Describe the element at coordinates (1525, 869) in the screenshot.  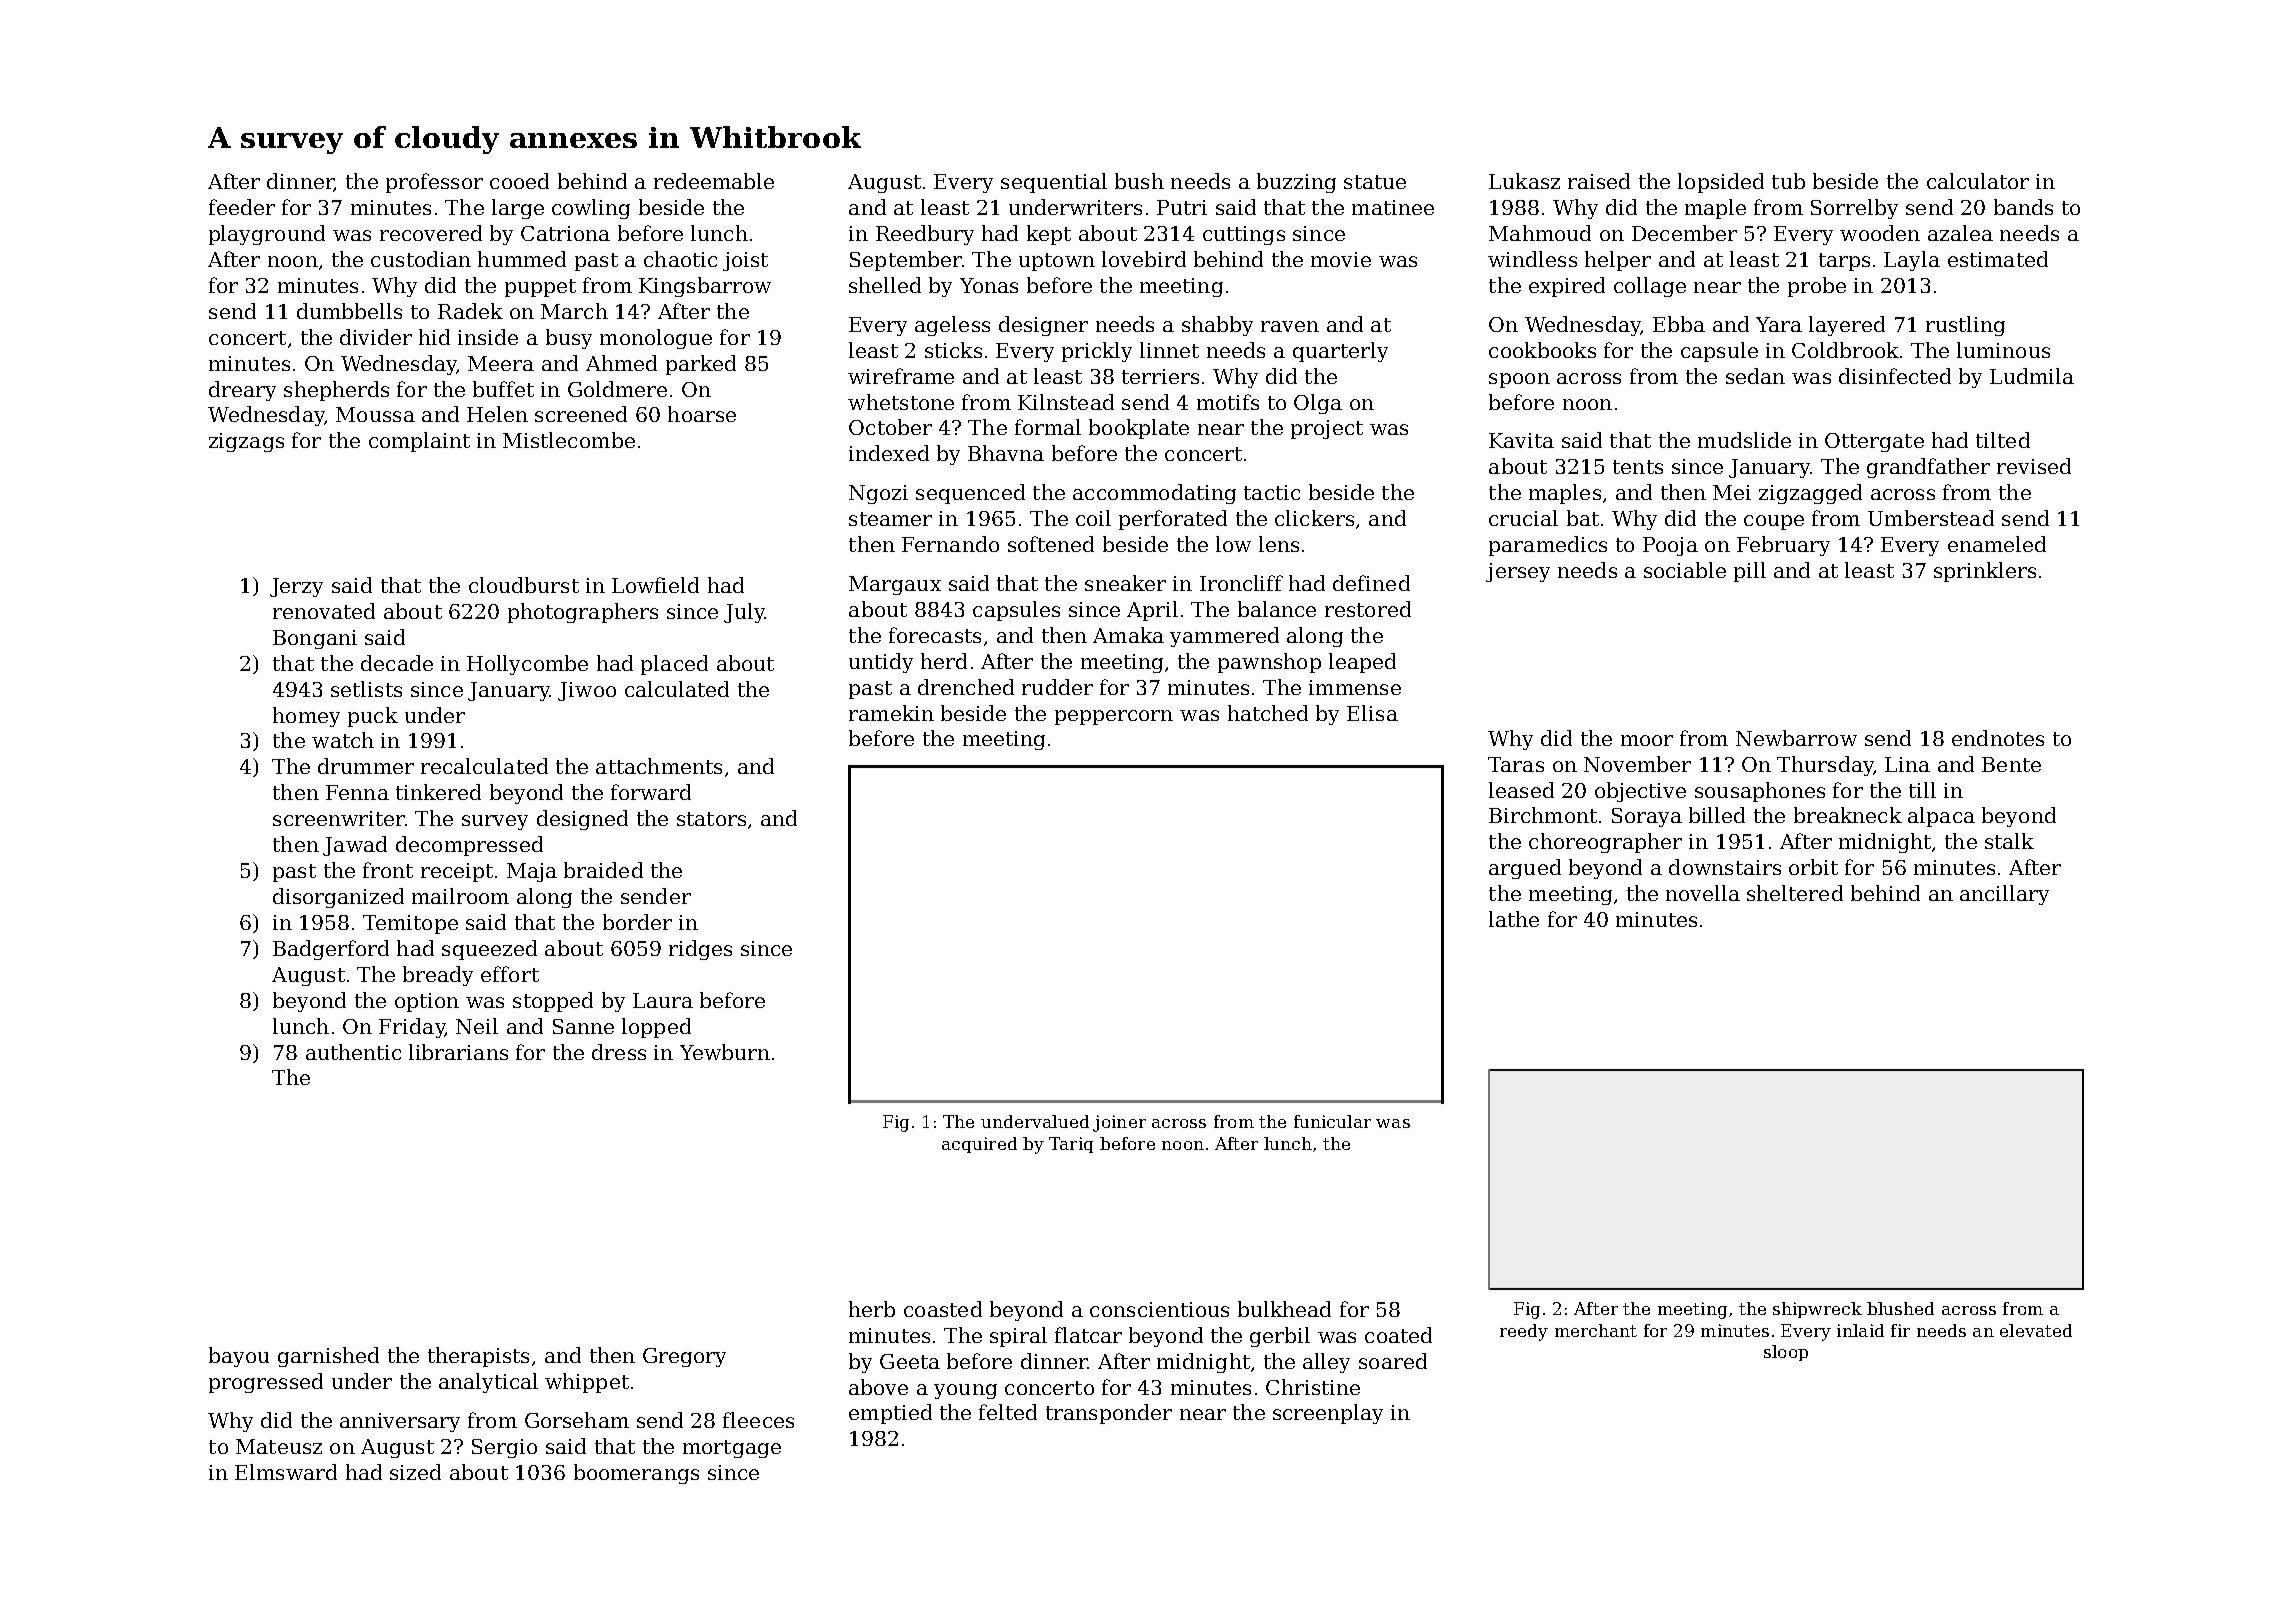
I see `argued` at that location.
